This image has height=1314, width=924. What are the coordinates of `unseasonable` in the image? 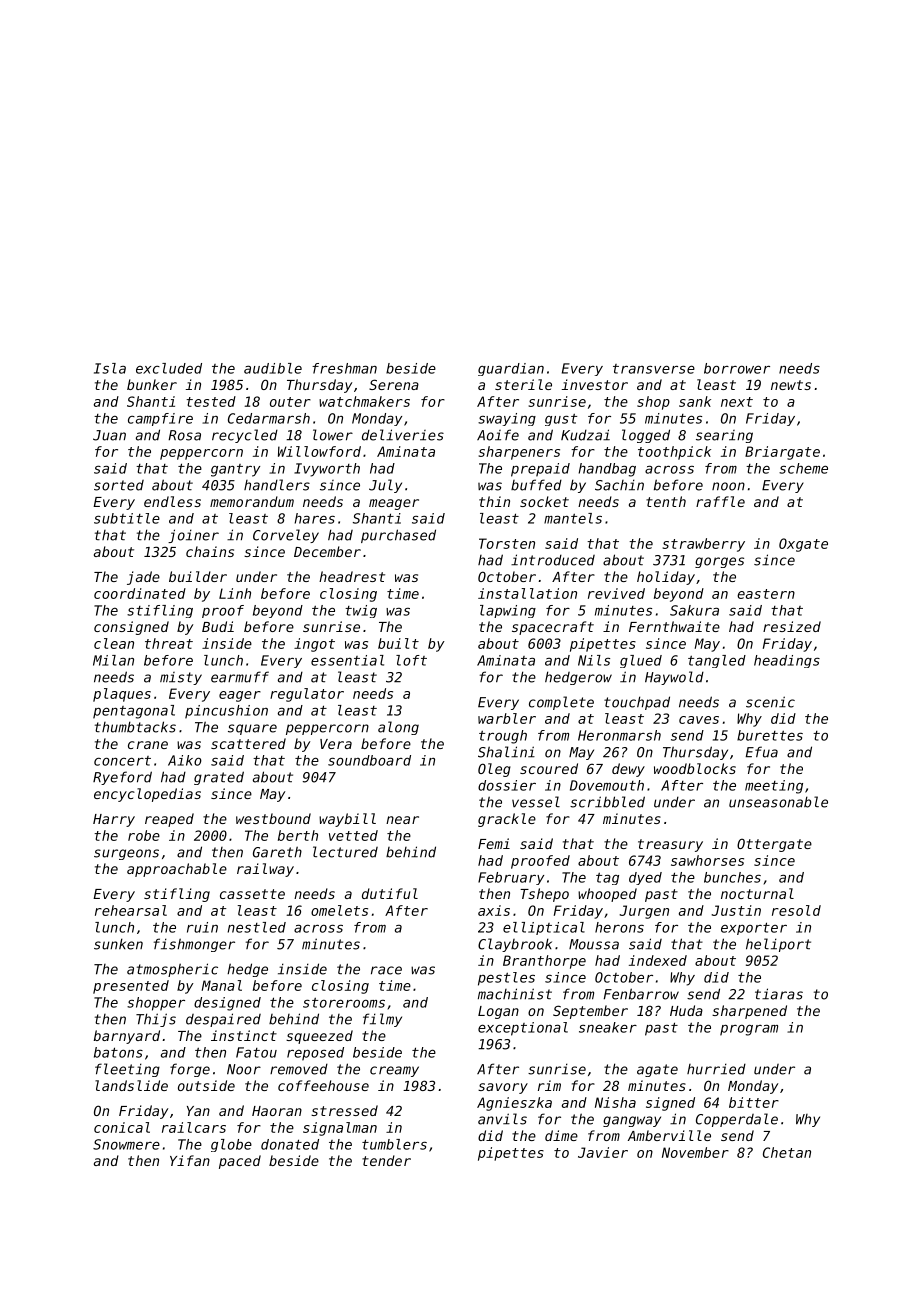 It's located at (778, 802).
